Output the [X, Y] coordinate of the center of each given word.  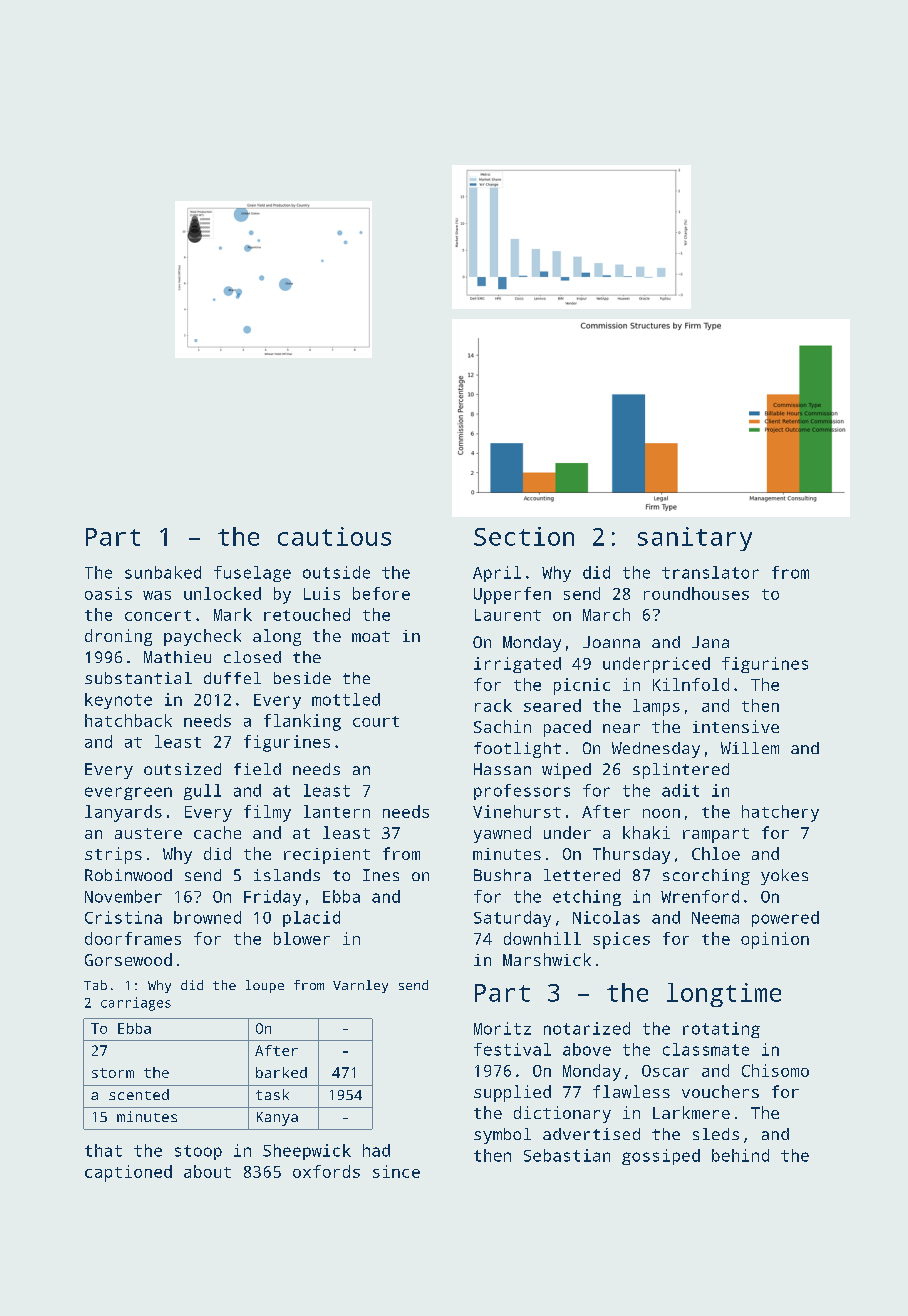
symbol [502, 1136]
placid [311, 919]
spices [621, 940]
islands [287, 875]
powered [785, 919]
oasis [108, 593]
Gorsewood [128, 959]
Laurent [508, 615]
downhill [542, 938]
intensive [736, 726]
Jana [710, 642]
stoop [198, 1152]
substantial [138, 678]
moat [371, 636]
